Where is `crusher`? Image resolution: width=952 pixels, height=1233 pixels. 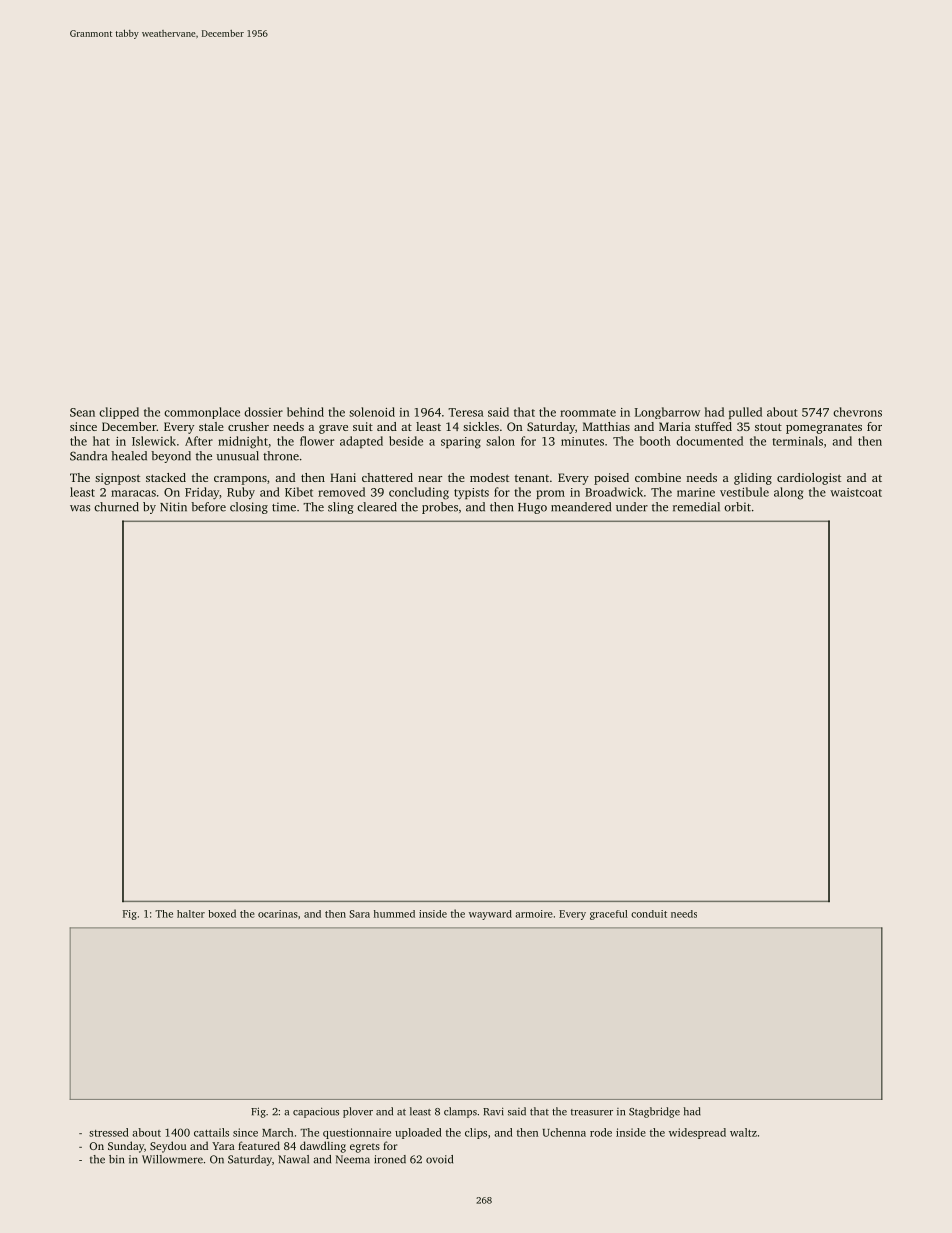
crusher is located at coordinates (248, 426).
